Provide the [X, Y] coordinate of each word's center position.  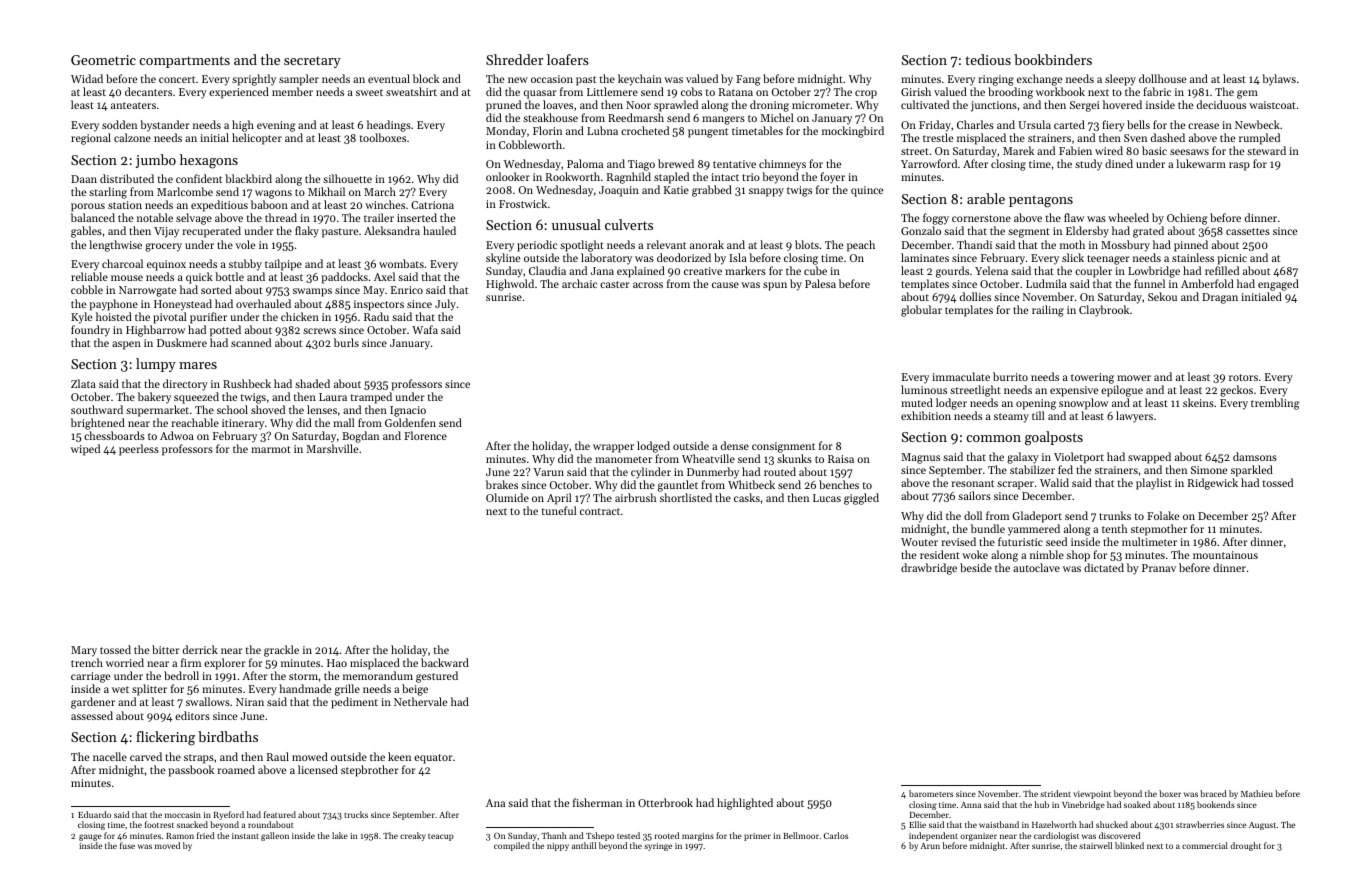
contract [600, 511]
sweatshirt [411, 91]
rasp [1239, 166]
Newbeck [1257, 124]
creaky [413, 836]
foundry [90, 331]
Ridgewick [1213, 484]
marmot [271, 449]
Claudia [547, 270]
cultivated [925, 104]
